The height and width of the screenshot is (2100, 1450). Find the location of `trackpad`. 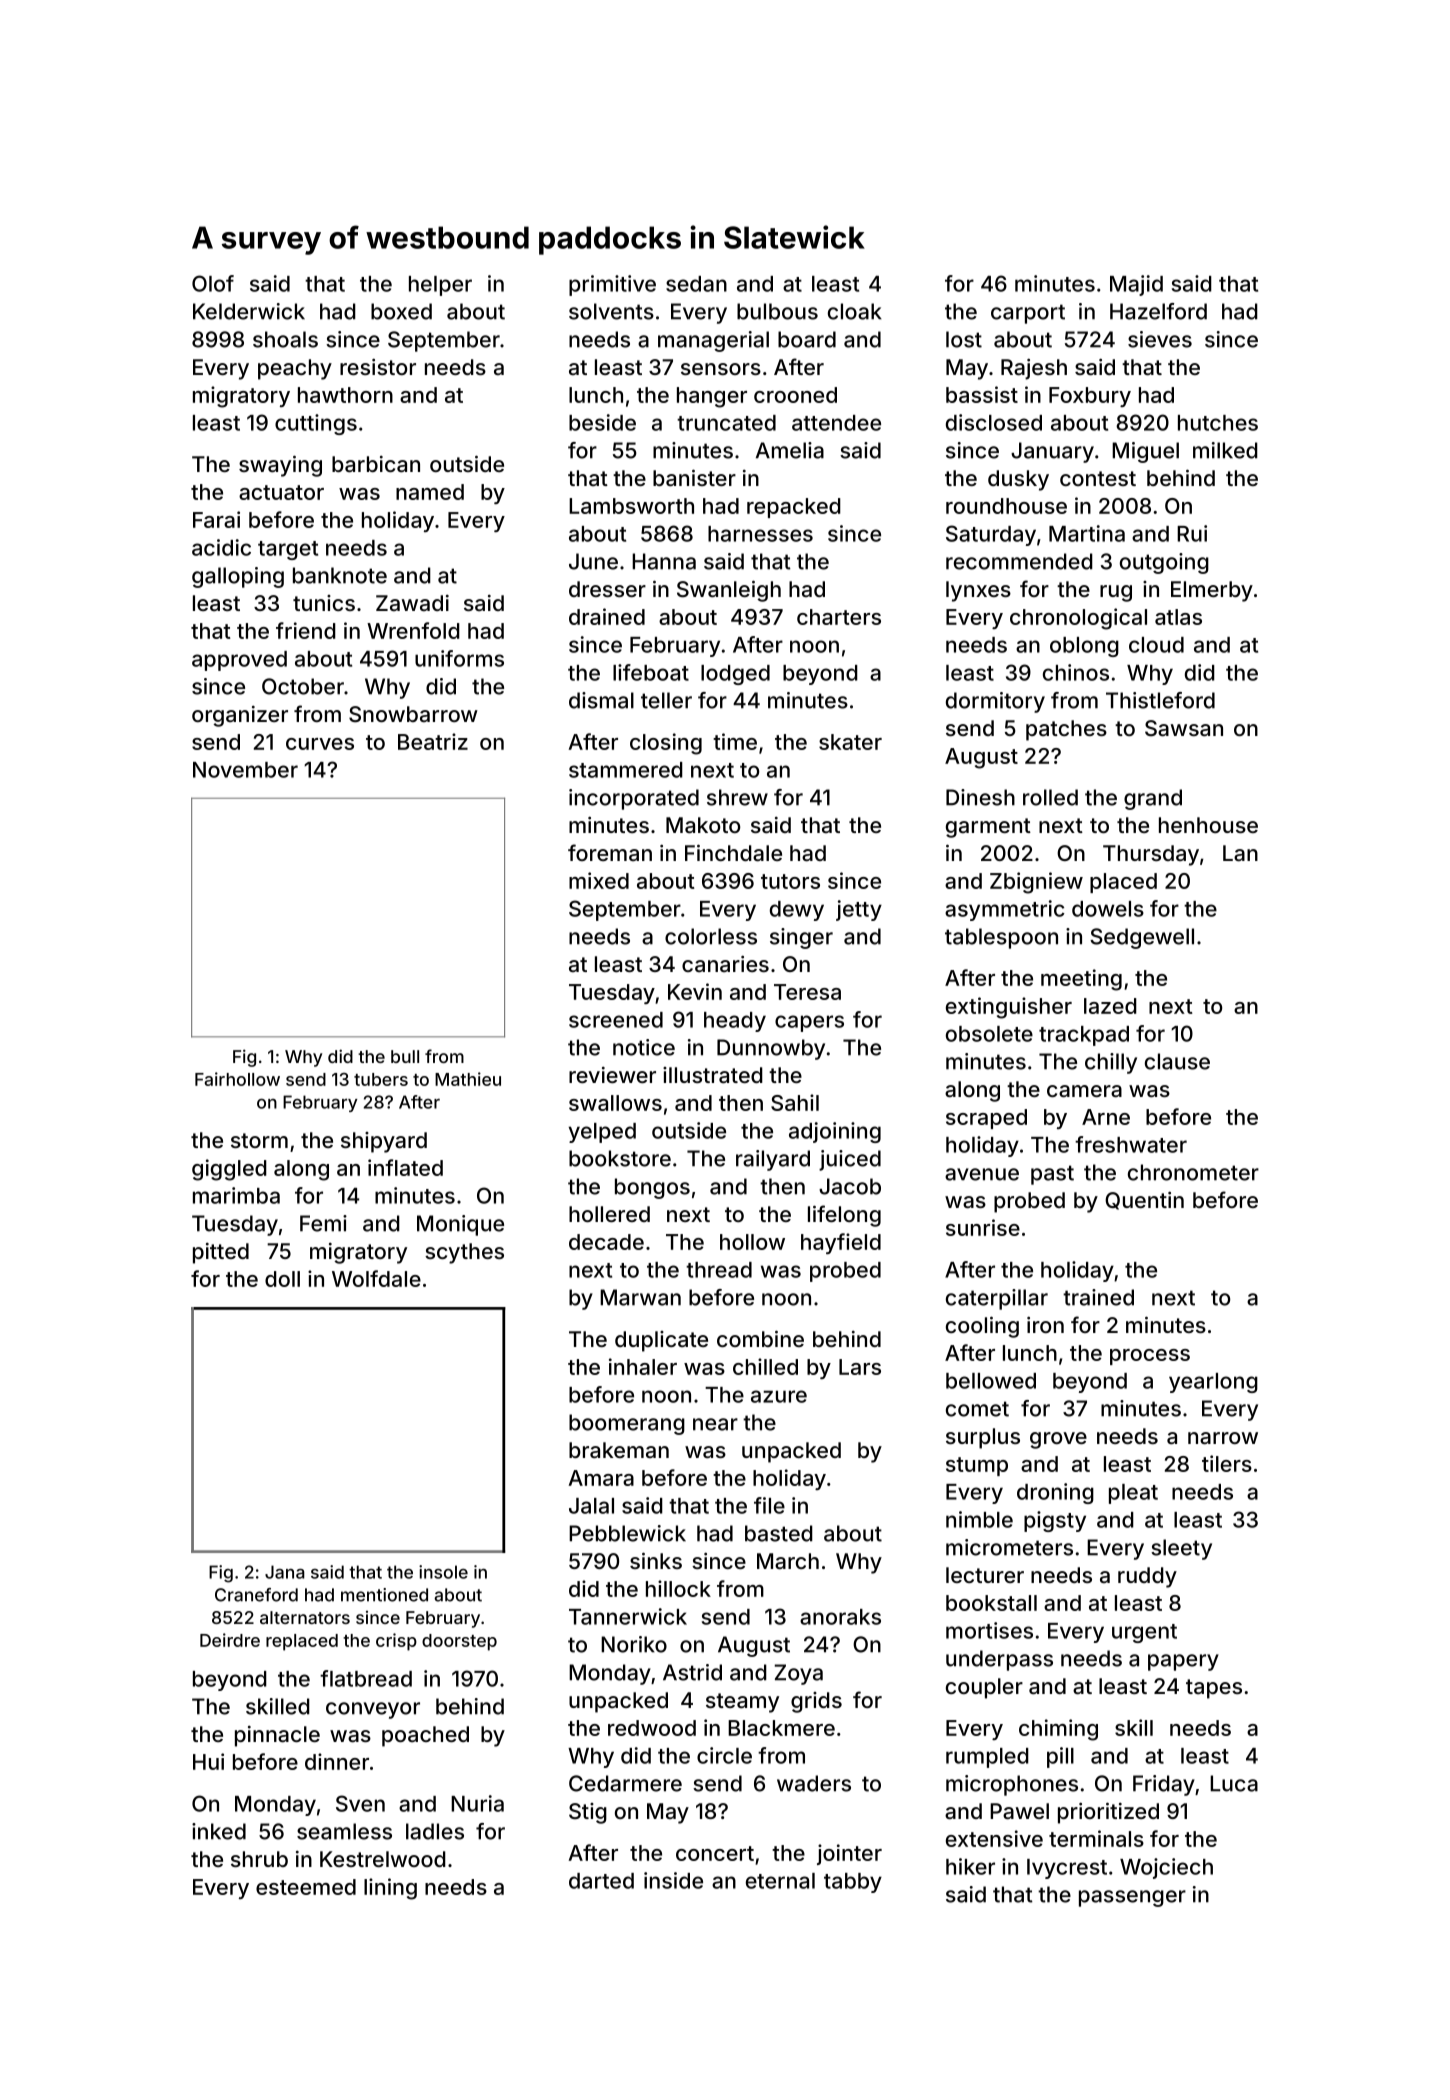

trackpad is located at coordinates (1084, 1036).
